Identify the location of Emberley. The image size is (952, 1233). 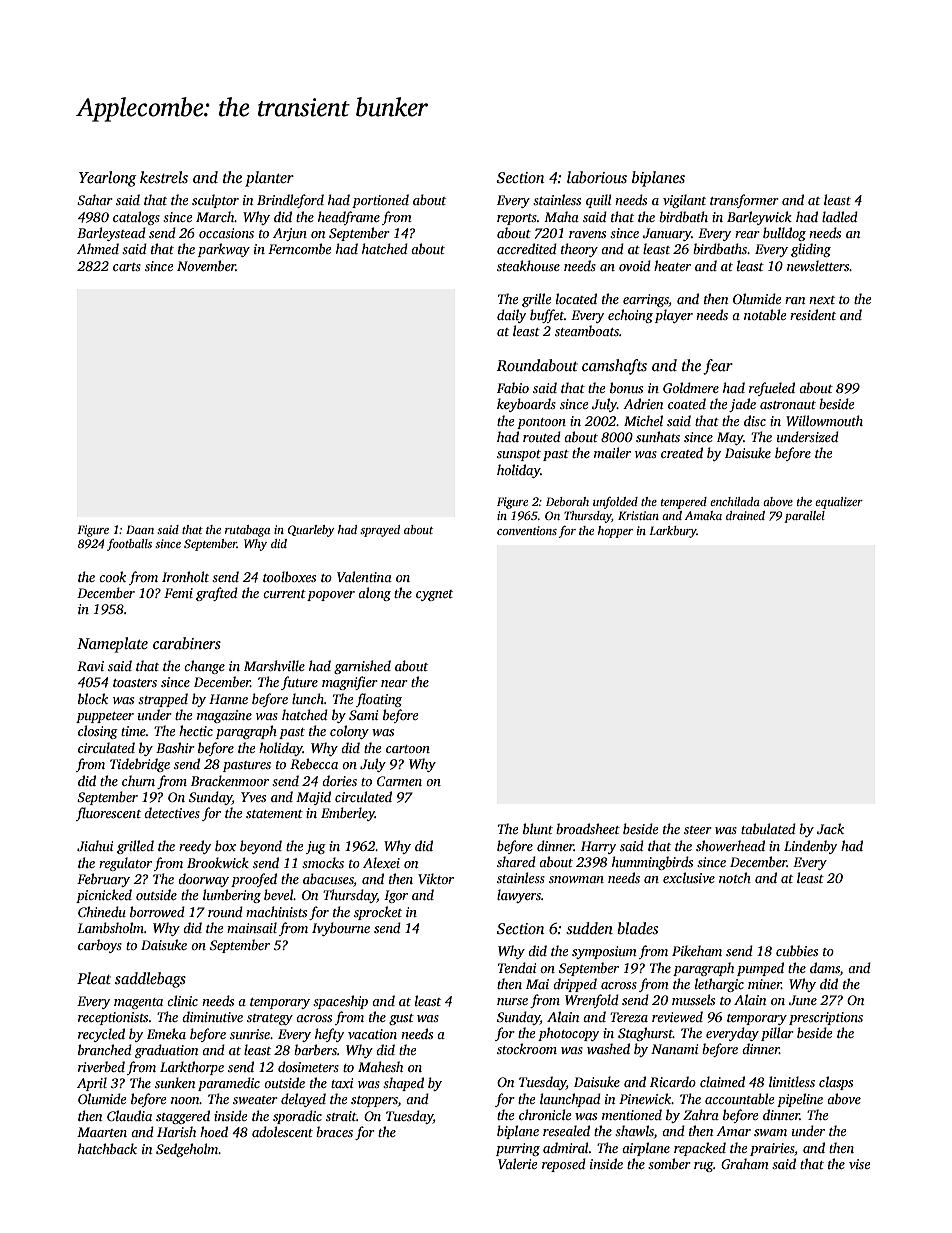
(348, 814).
